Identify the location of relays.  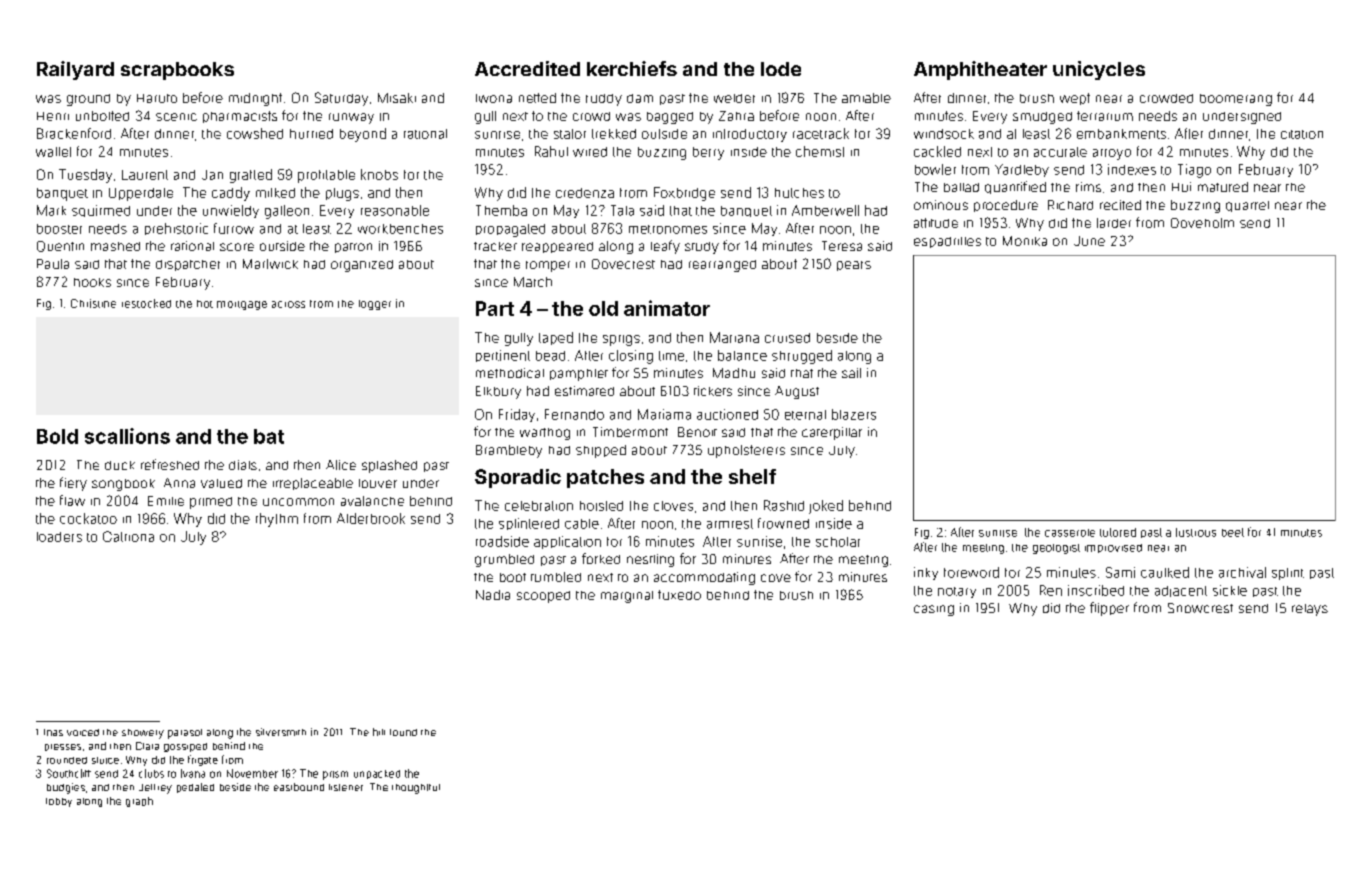
(1310, 610).
